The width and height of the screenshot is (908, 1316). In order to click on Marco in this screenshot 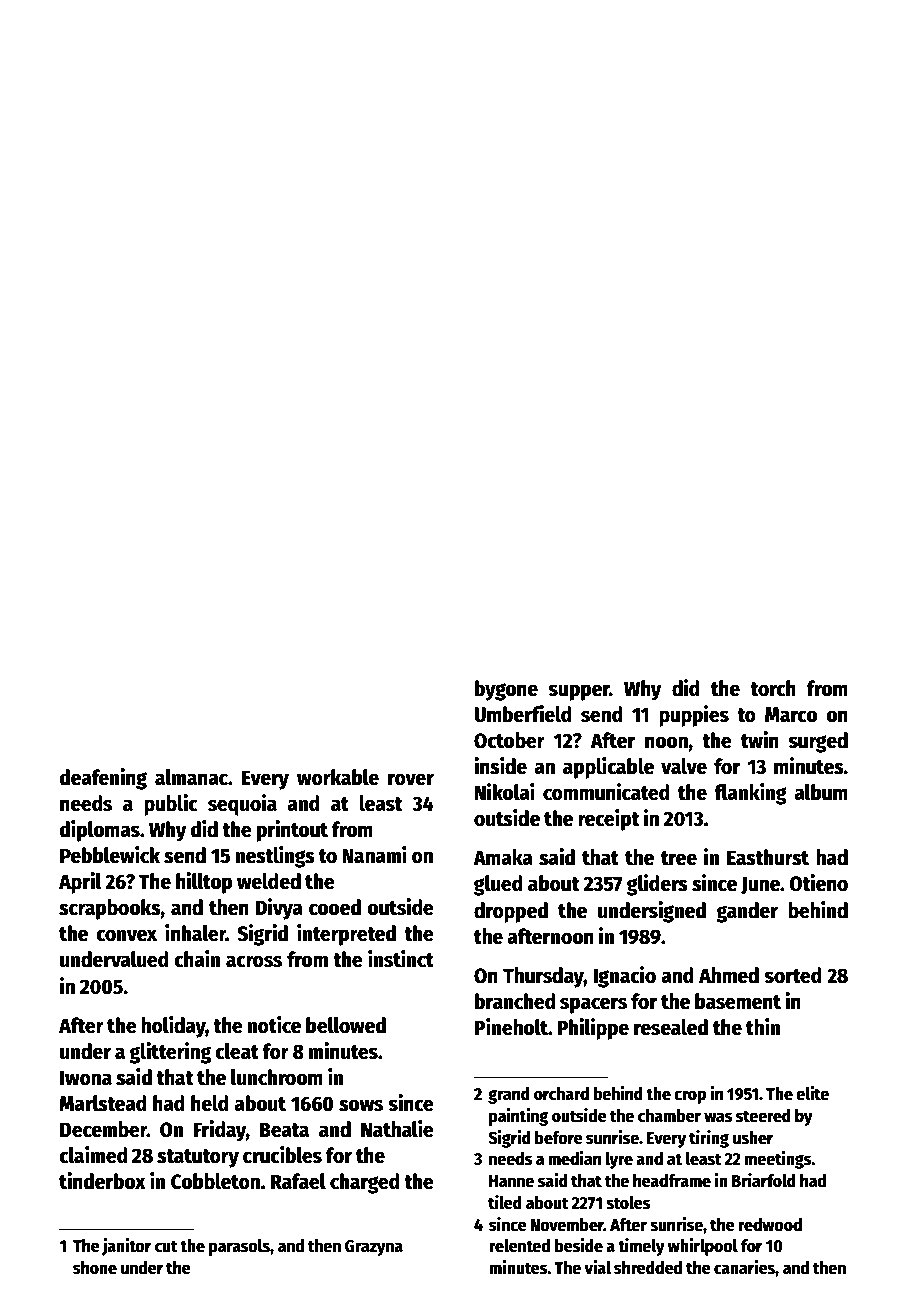, I will do `click(791, 715)`.
